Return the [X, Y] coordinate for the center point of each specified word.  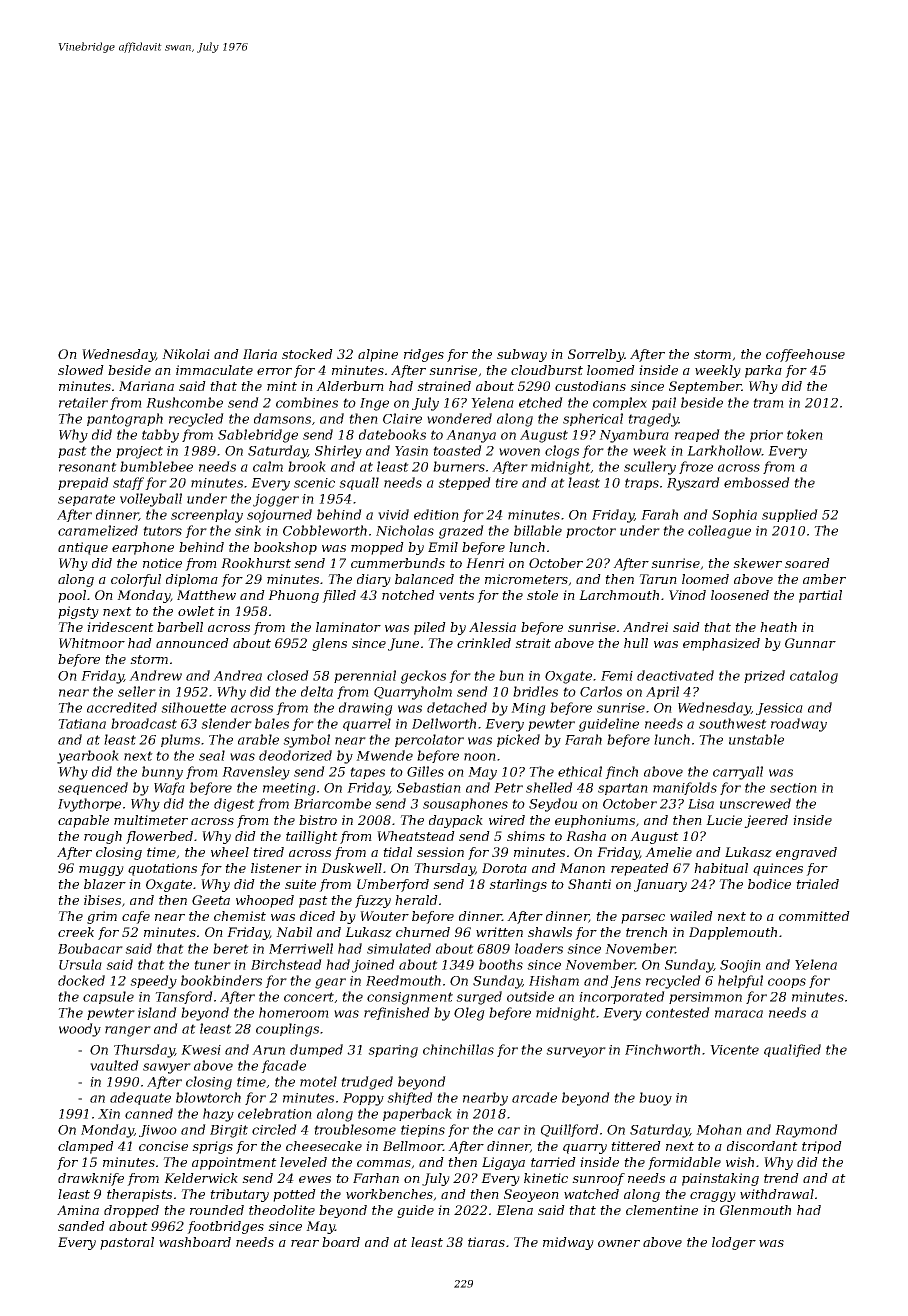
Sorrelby [596, 355]
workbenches [389, 1194]
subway [522, 355]
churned [423, 932]
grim [102, 917]
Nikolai [186, 354]
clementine [662, 1210]
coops [787, 983]
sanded [81, 1226]
